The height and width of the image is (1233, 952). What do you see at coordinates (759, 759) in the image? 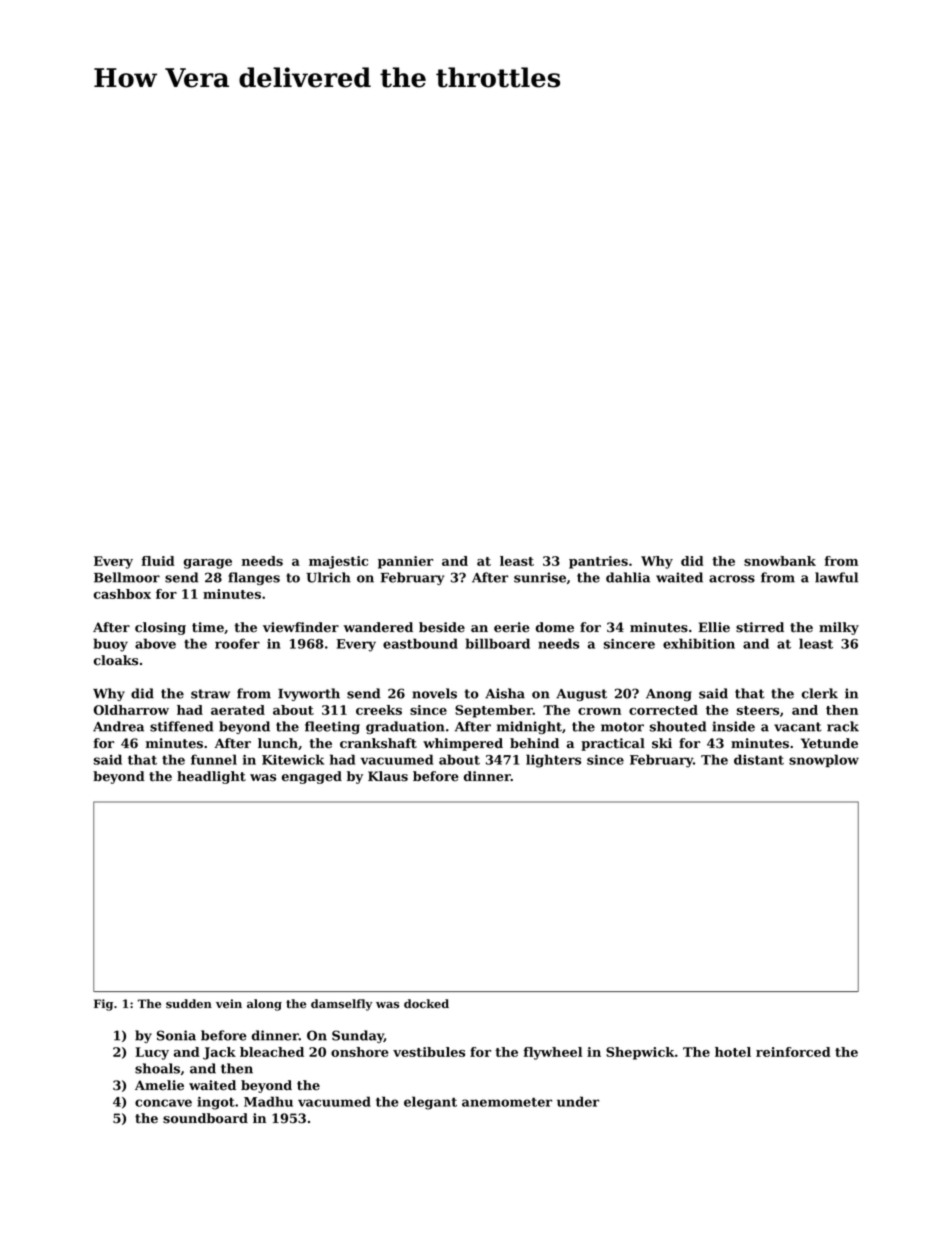
I see `distant` at bounding box center [759, 759].
